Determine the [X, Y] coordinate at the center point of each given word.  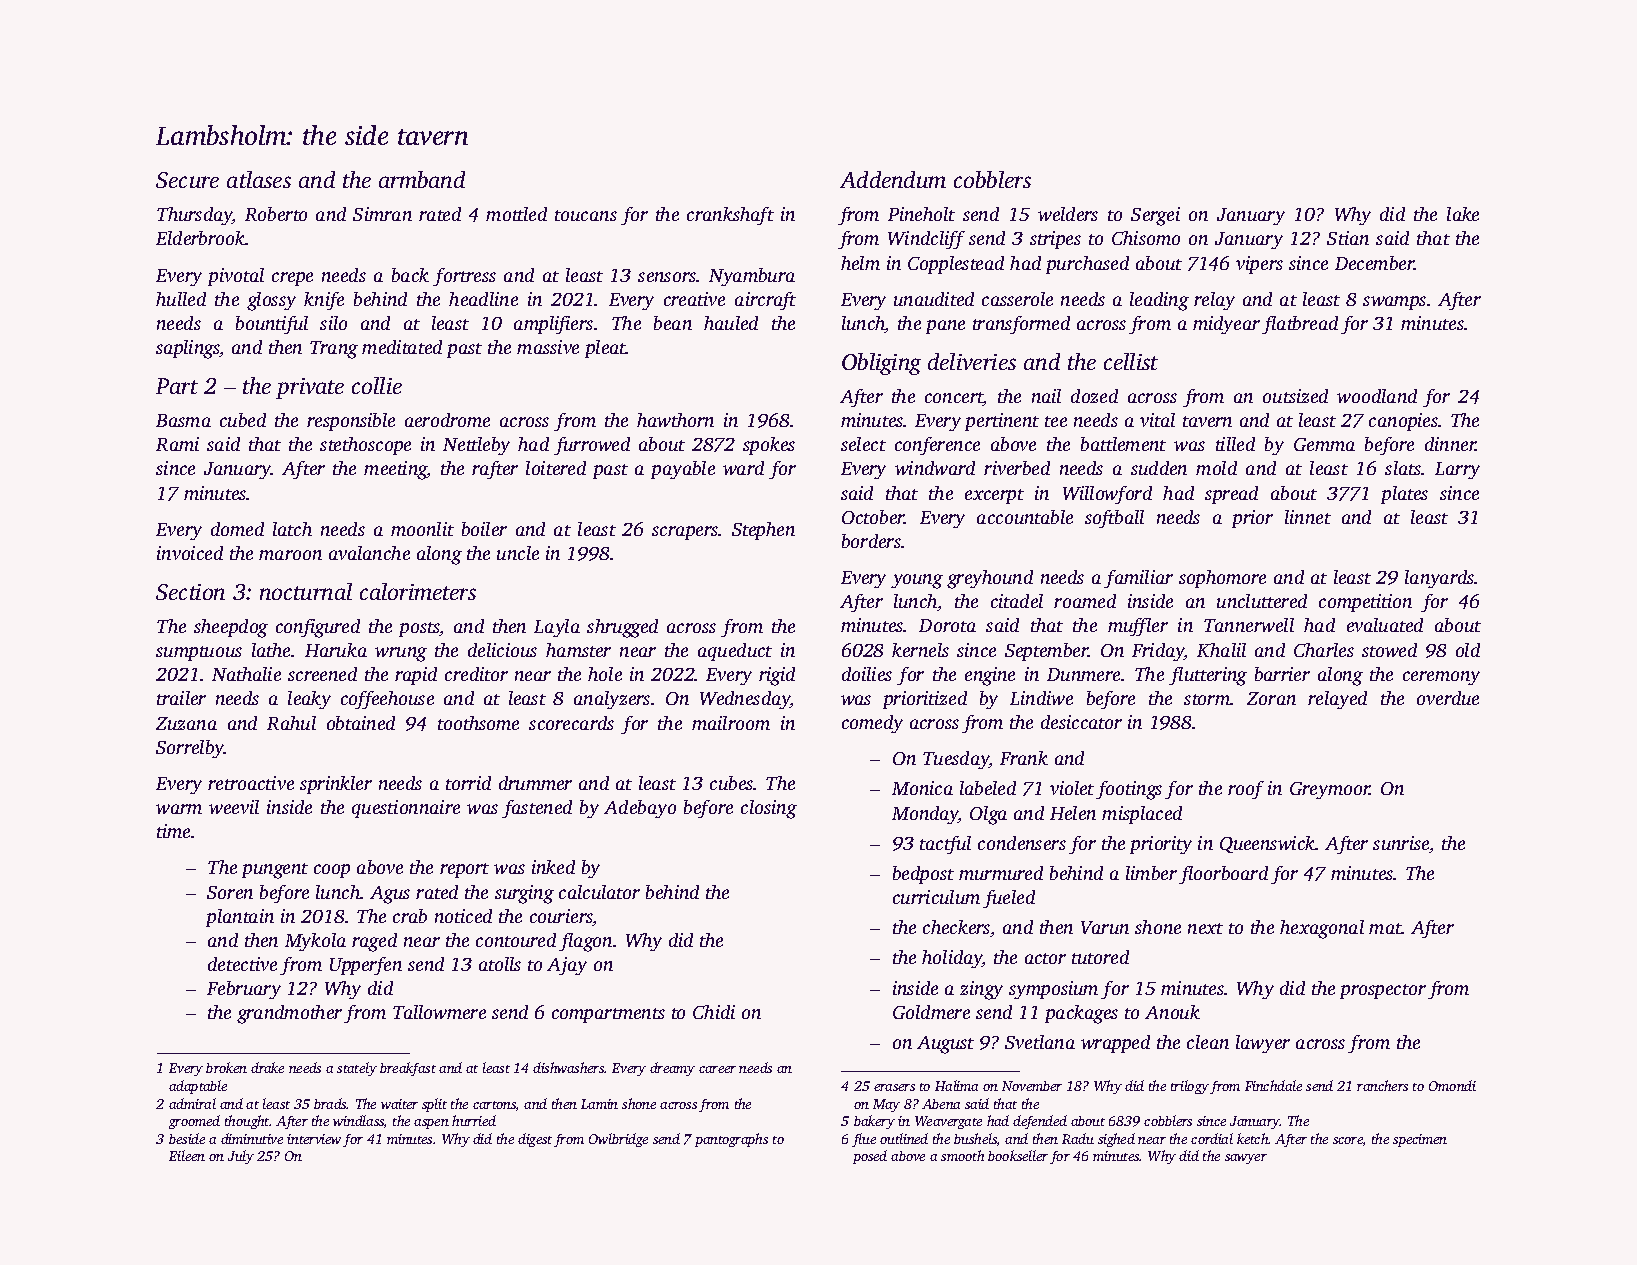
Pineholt [921, 214]
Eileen [187, 1155]
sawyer [1246, 1159]
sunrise [1401, 843]
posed [870, 1157]
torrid [468, 783]
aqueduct [735, 652]
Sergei [1155, 216]
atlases [259, 179]
